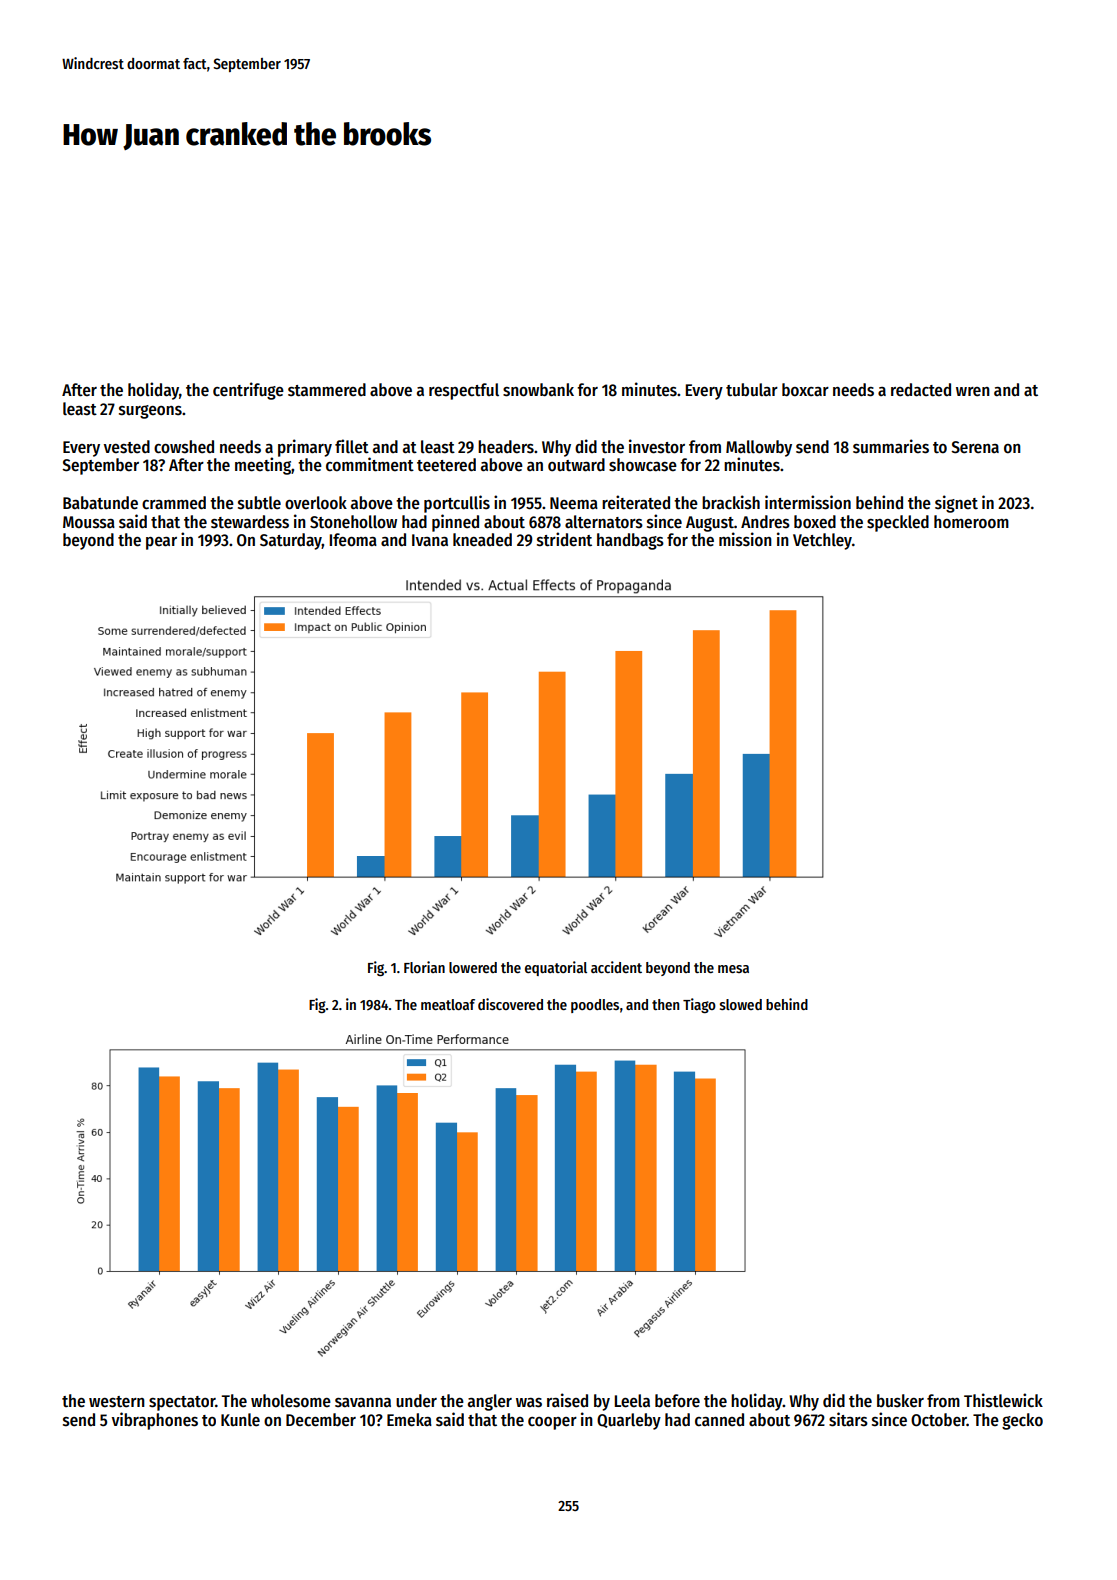  Describe the element at coordinates (448, 1004) in the screenshot. I see `meatloaf` at that location.
